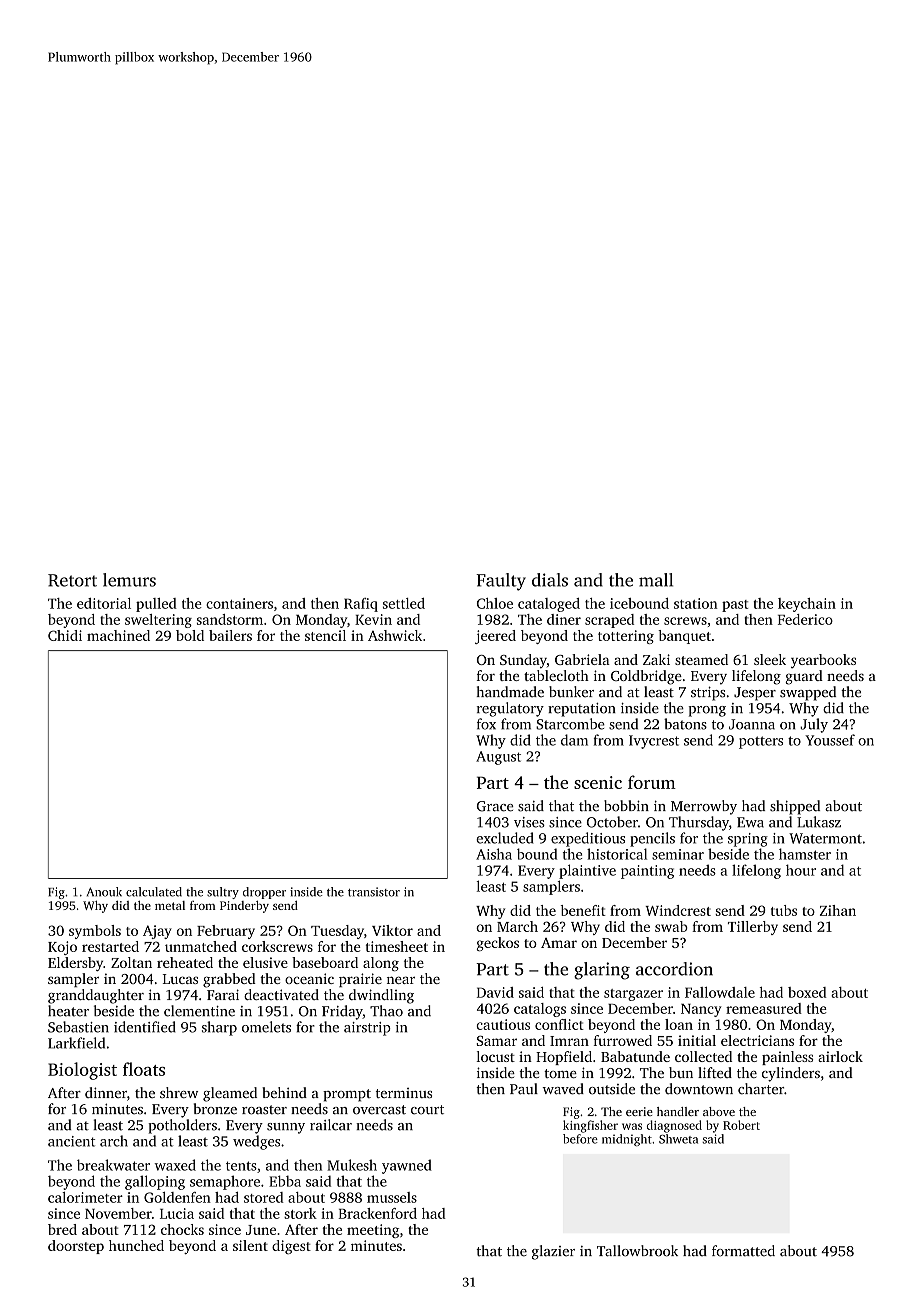 The width and height of the screenshot is (924, 1308). I want to click on formatted, so click(743, 1251).
